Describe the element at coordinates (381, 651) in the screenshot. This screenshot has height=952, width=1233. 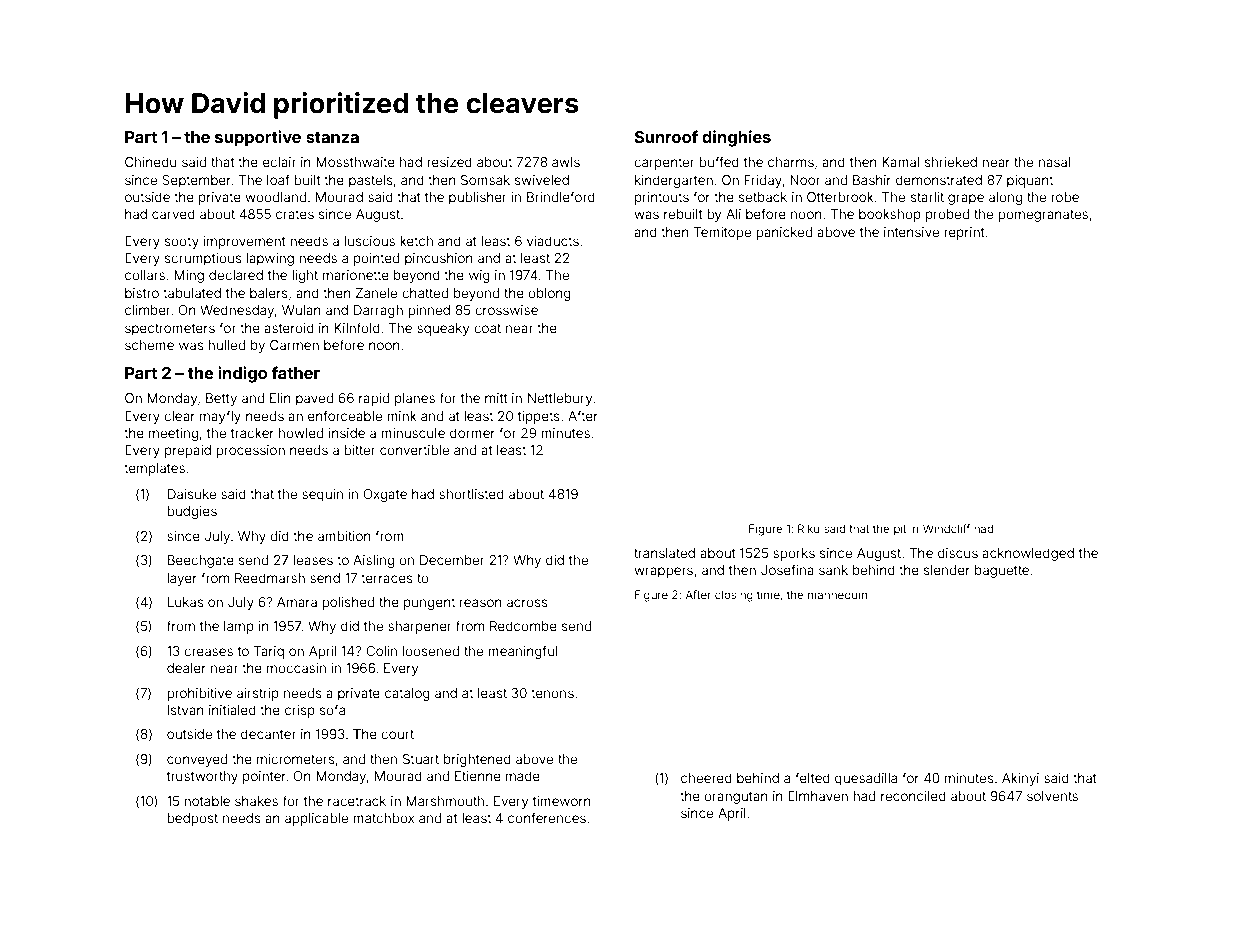
I see `Colin` at that location.
